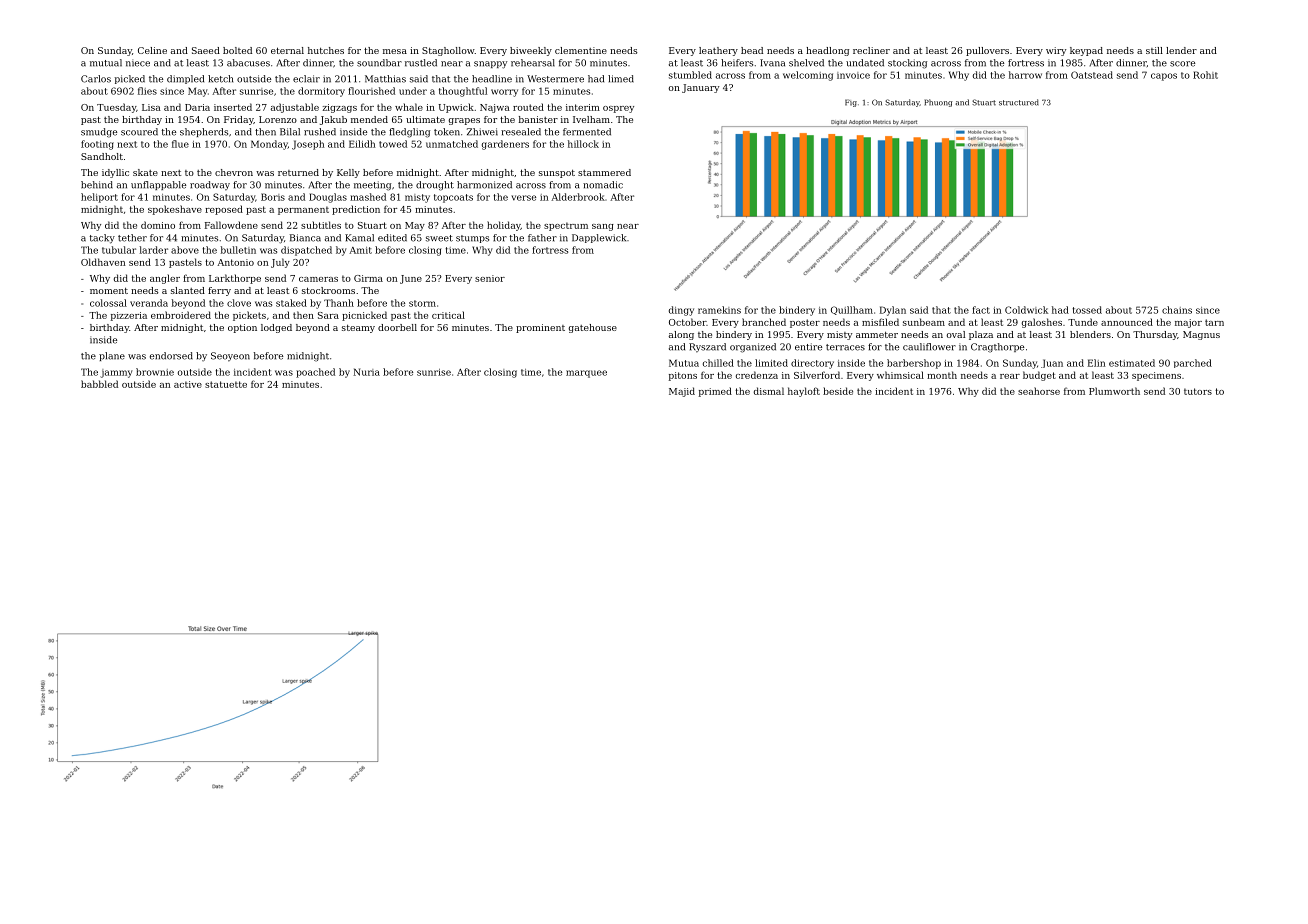 Image resolution: width=1308 pixels, height=924 pixels. Describe the element at coordinates (1198, 391) in the screenshot. I see `tutors` at that location.
